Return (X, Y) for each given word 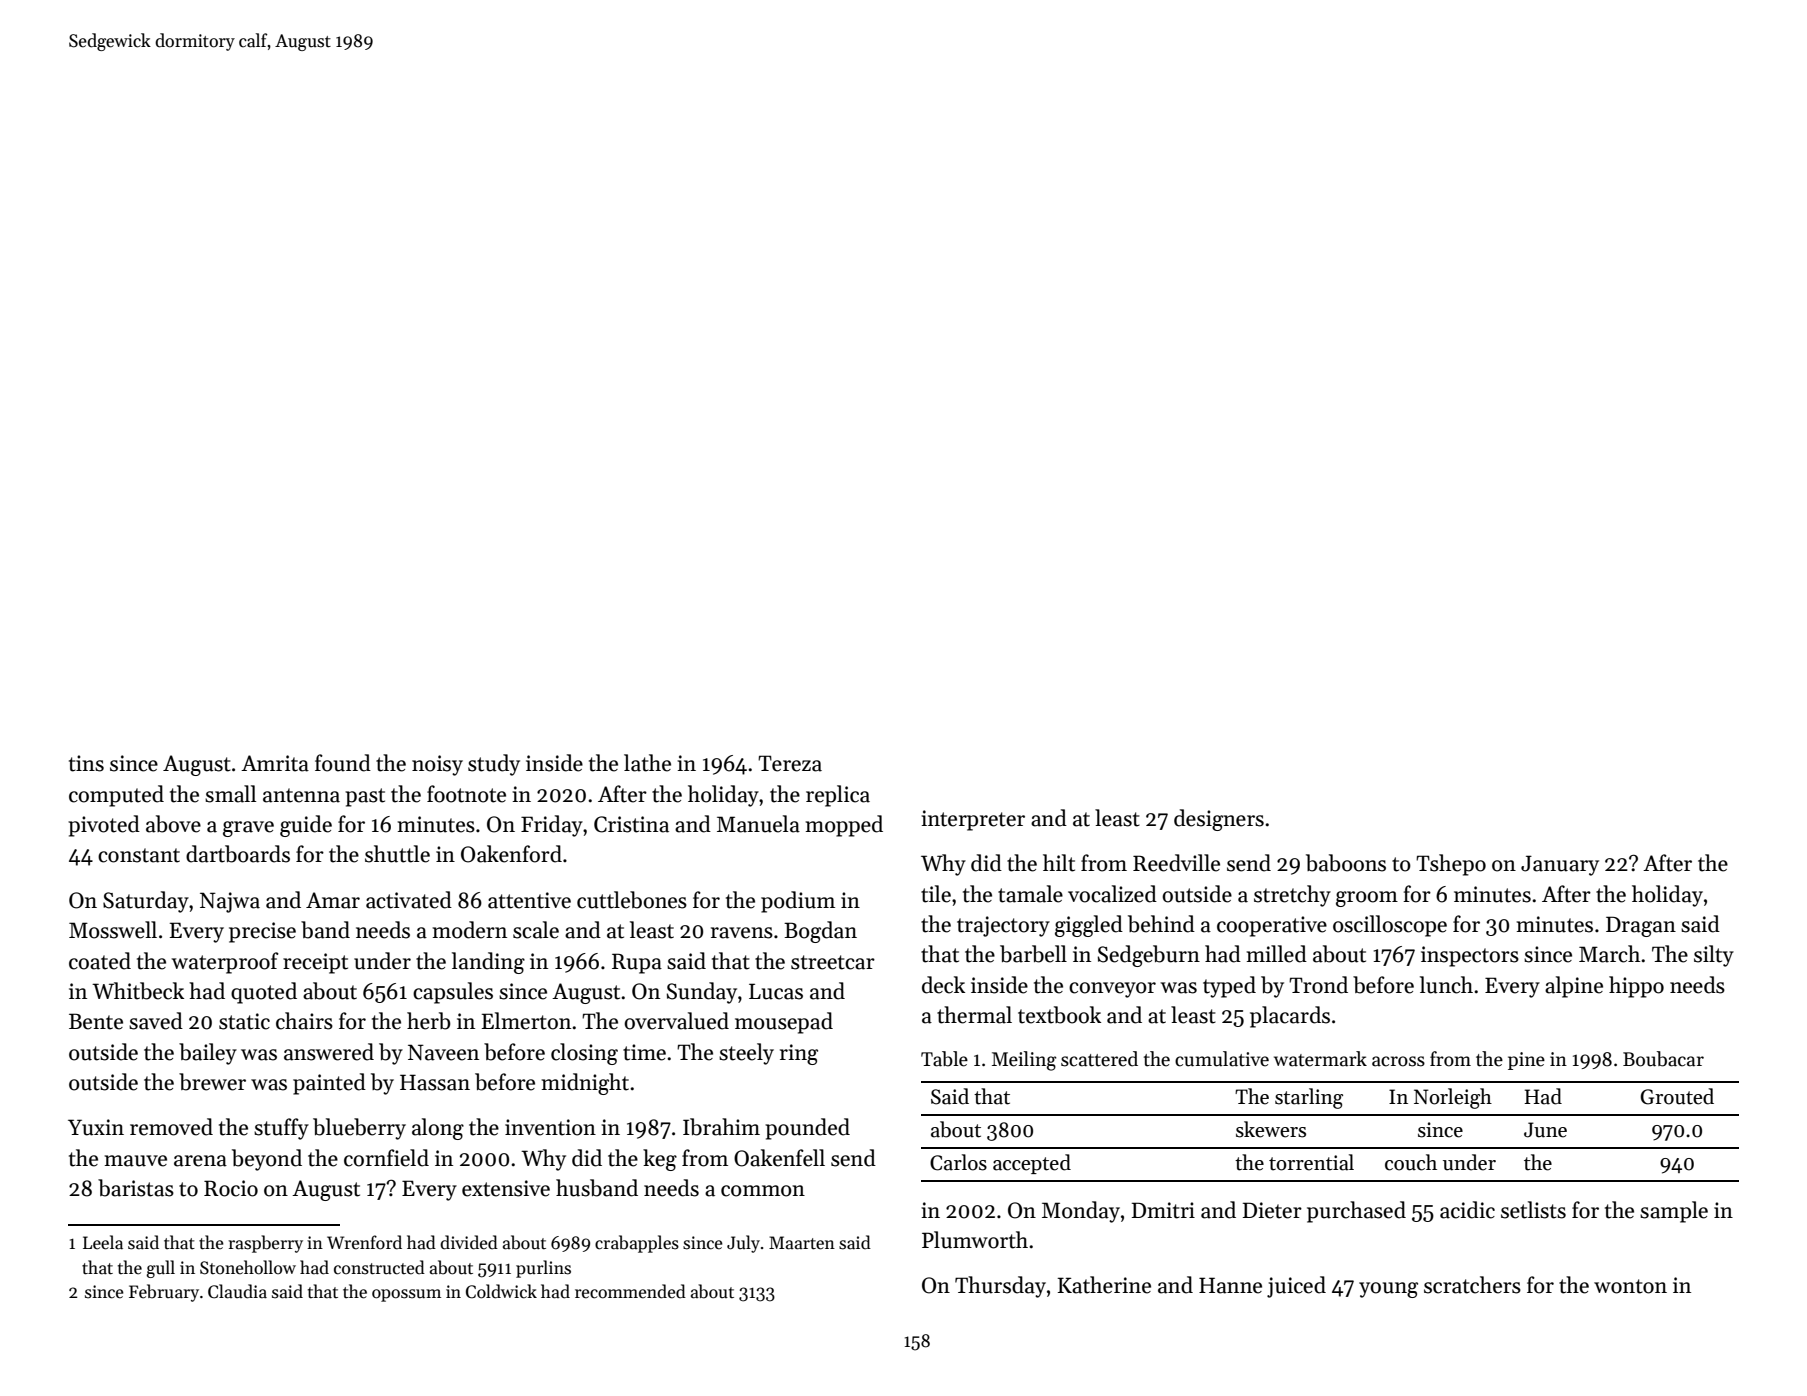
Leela (103, 1242)
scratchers (1472, 1285)
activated (409, 900)
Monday (1081, 1212)
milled (1277, 954)
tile (936, 894)
